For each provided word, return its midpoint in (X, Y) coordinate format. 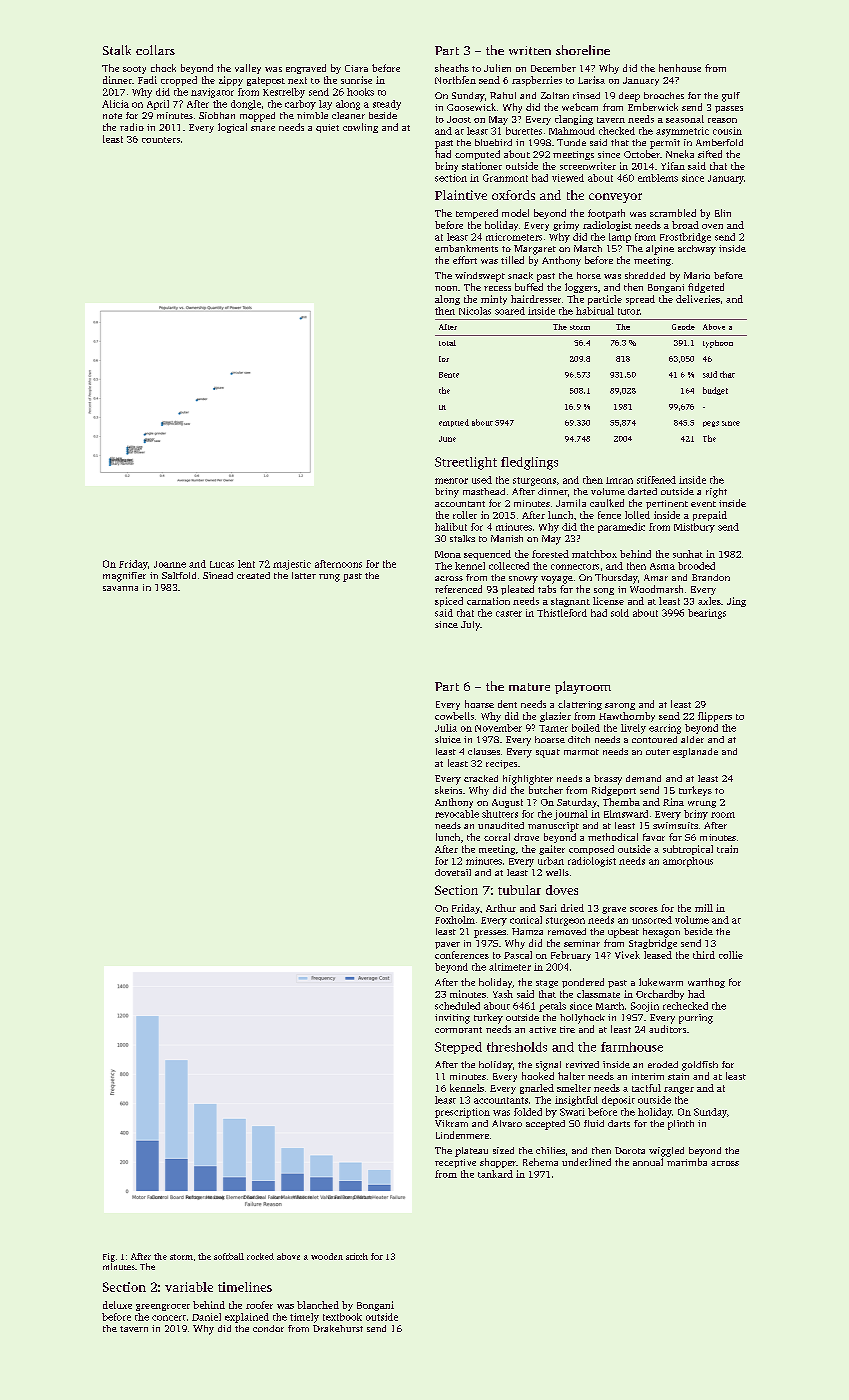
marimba (687, 1162)
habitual (595, 311)
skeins (448, 790)
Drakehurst (338, 1328)
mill (704, 908)
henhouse (680, 68)
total (447, 343)
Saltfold (179, 575)
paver (447, 945)
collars (155, 50)
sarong (620, 706)
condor (268, 1328)
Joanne (170, 564)
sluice (448, 739)
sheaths (452, 68)
